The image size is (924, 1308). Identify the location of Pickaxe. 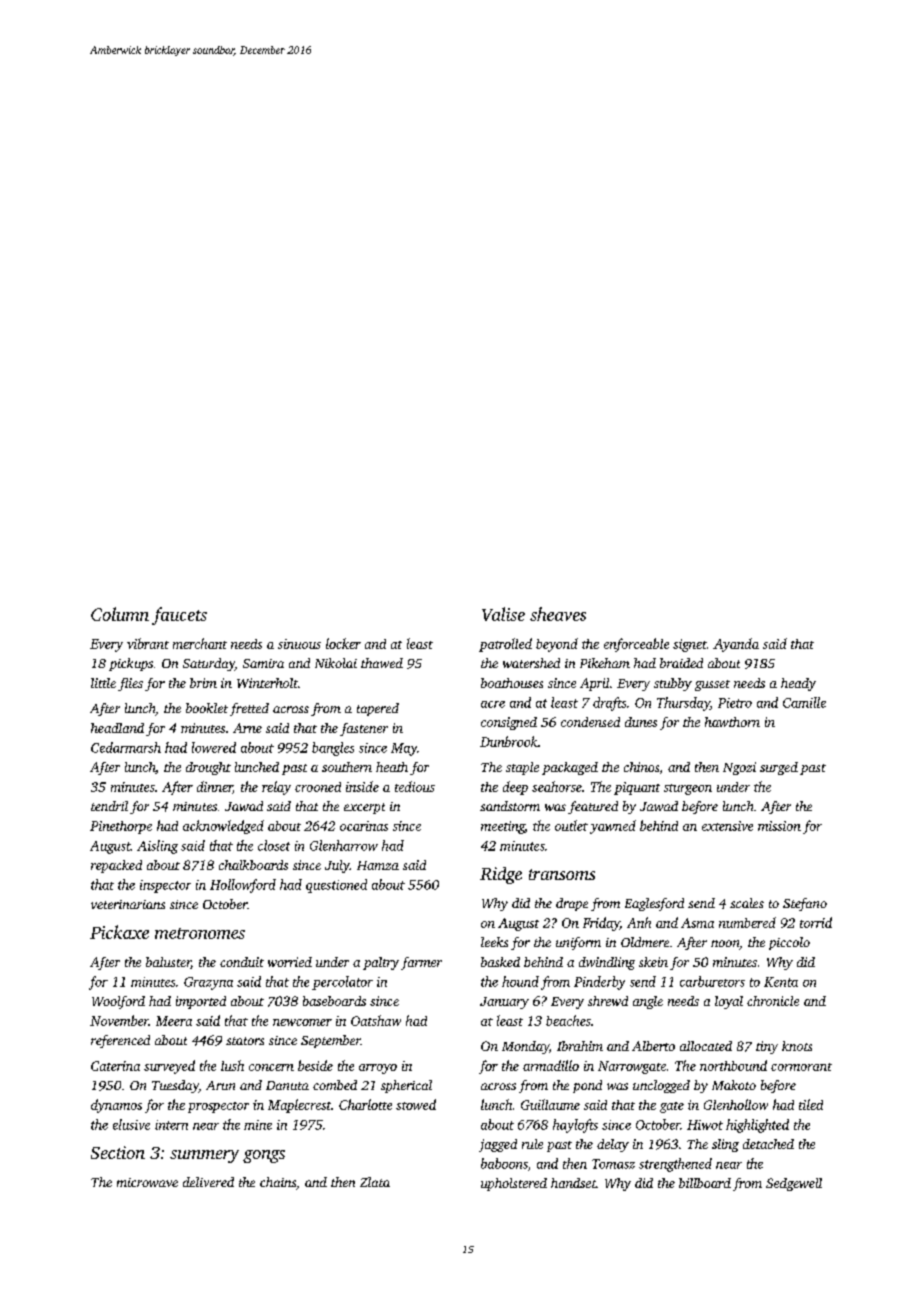
(119, 932).
